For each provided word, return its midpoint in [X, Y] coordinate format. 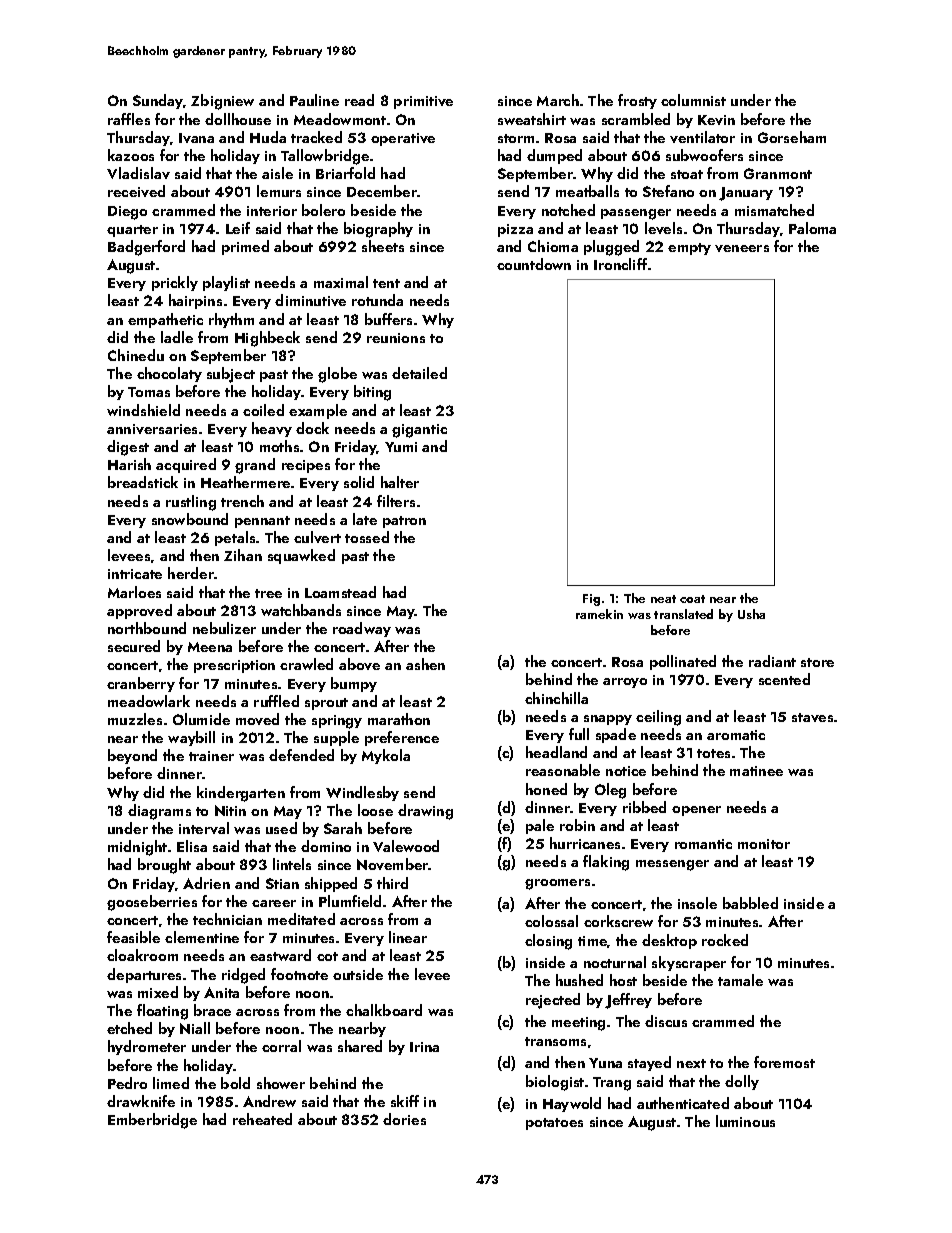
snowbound [190, 519]
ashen [425, 664]
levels [663, 228]
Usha [751, 614]
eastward [280, 955]
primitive [423, 102]
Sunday [158, 101]
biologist [555, 1083]
